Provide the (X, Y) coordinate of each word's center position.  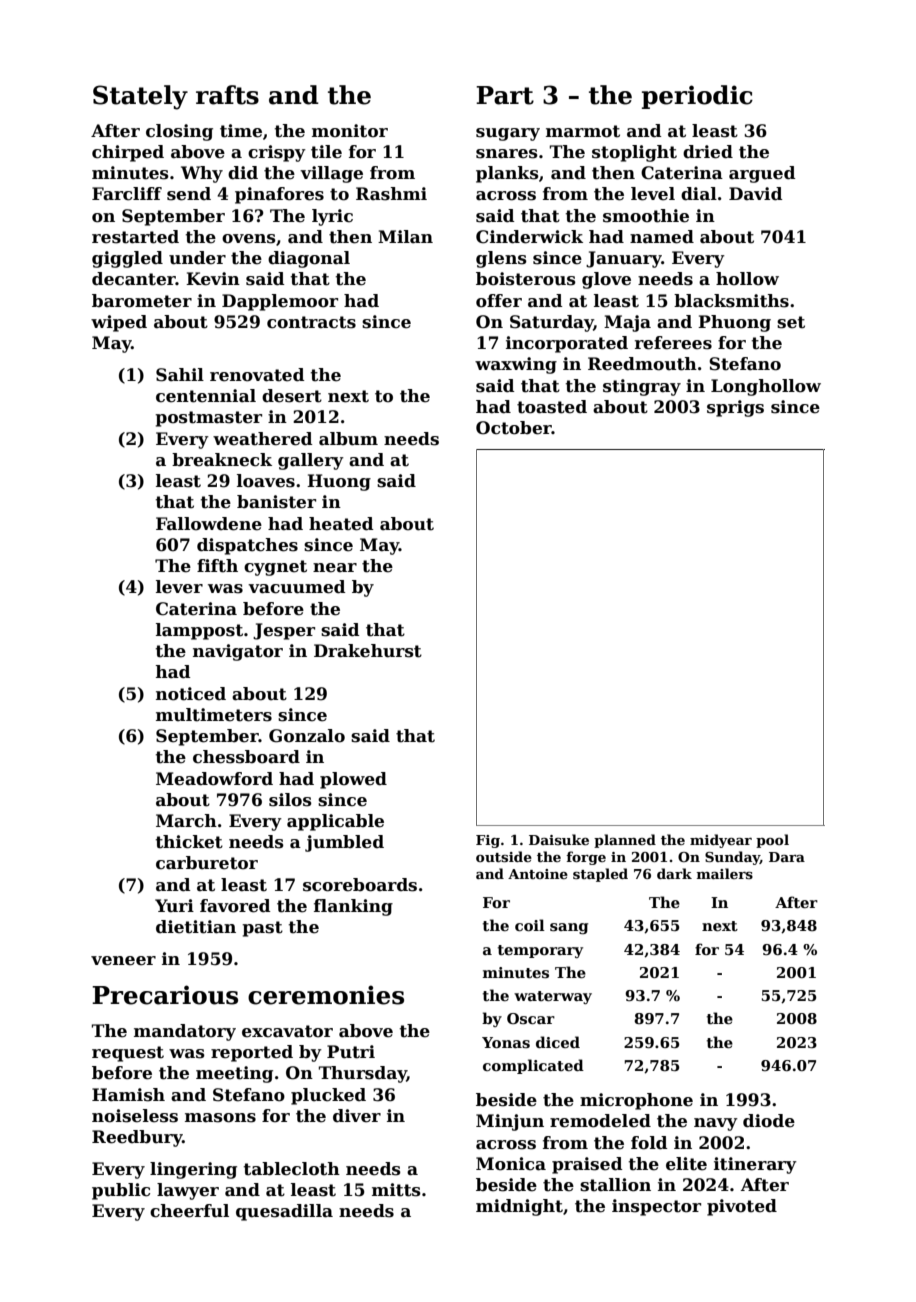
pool (772, 841)
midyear (721, 841)
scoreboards (360, 885)
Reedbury (137, 1138)
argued (762, 174)
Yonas (506, 1042)
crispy (277, 153)
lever (179, 587)
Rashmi (391, 194)
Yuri (174, 906)
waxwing (516, 365)
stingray (642, 387)
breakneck (222, 460)
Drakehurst (368, 651)
